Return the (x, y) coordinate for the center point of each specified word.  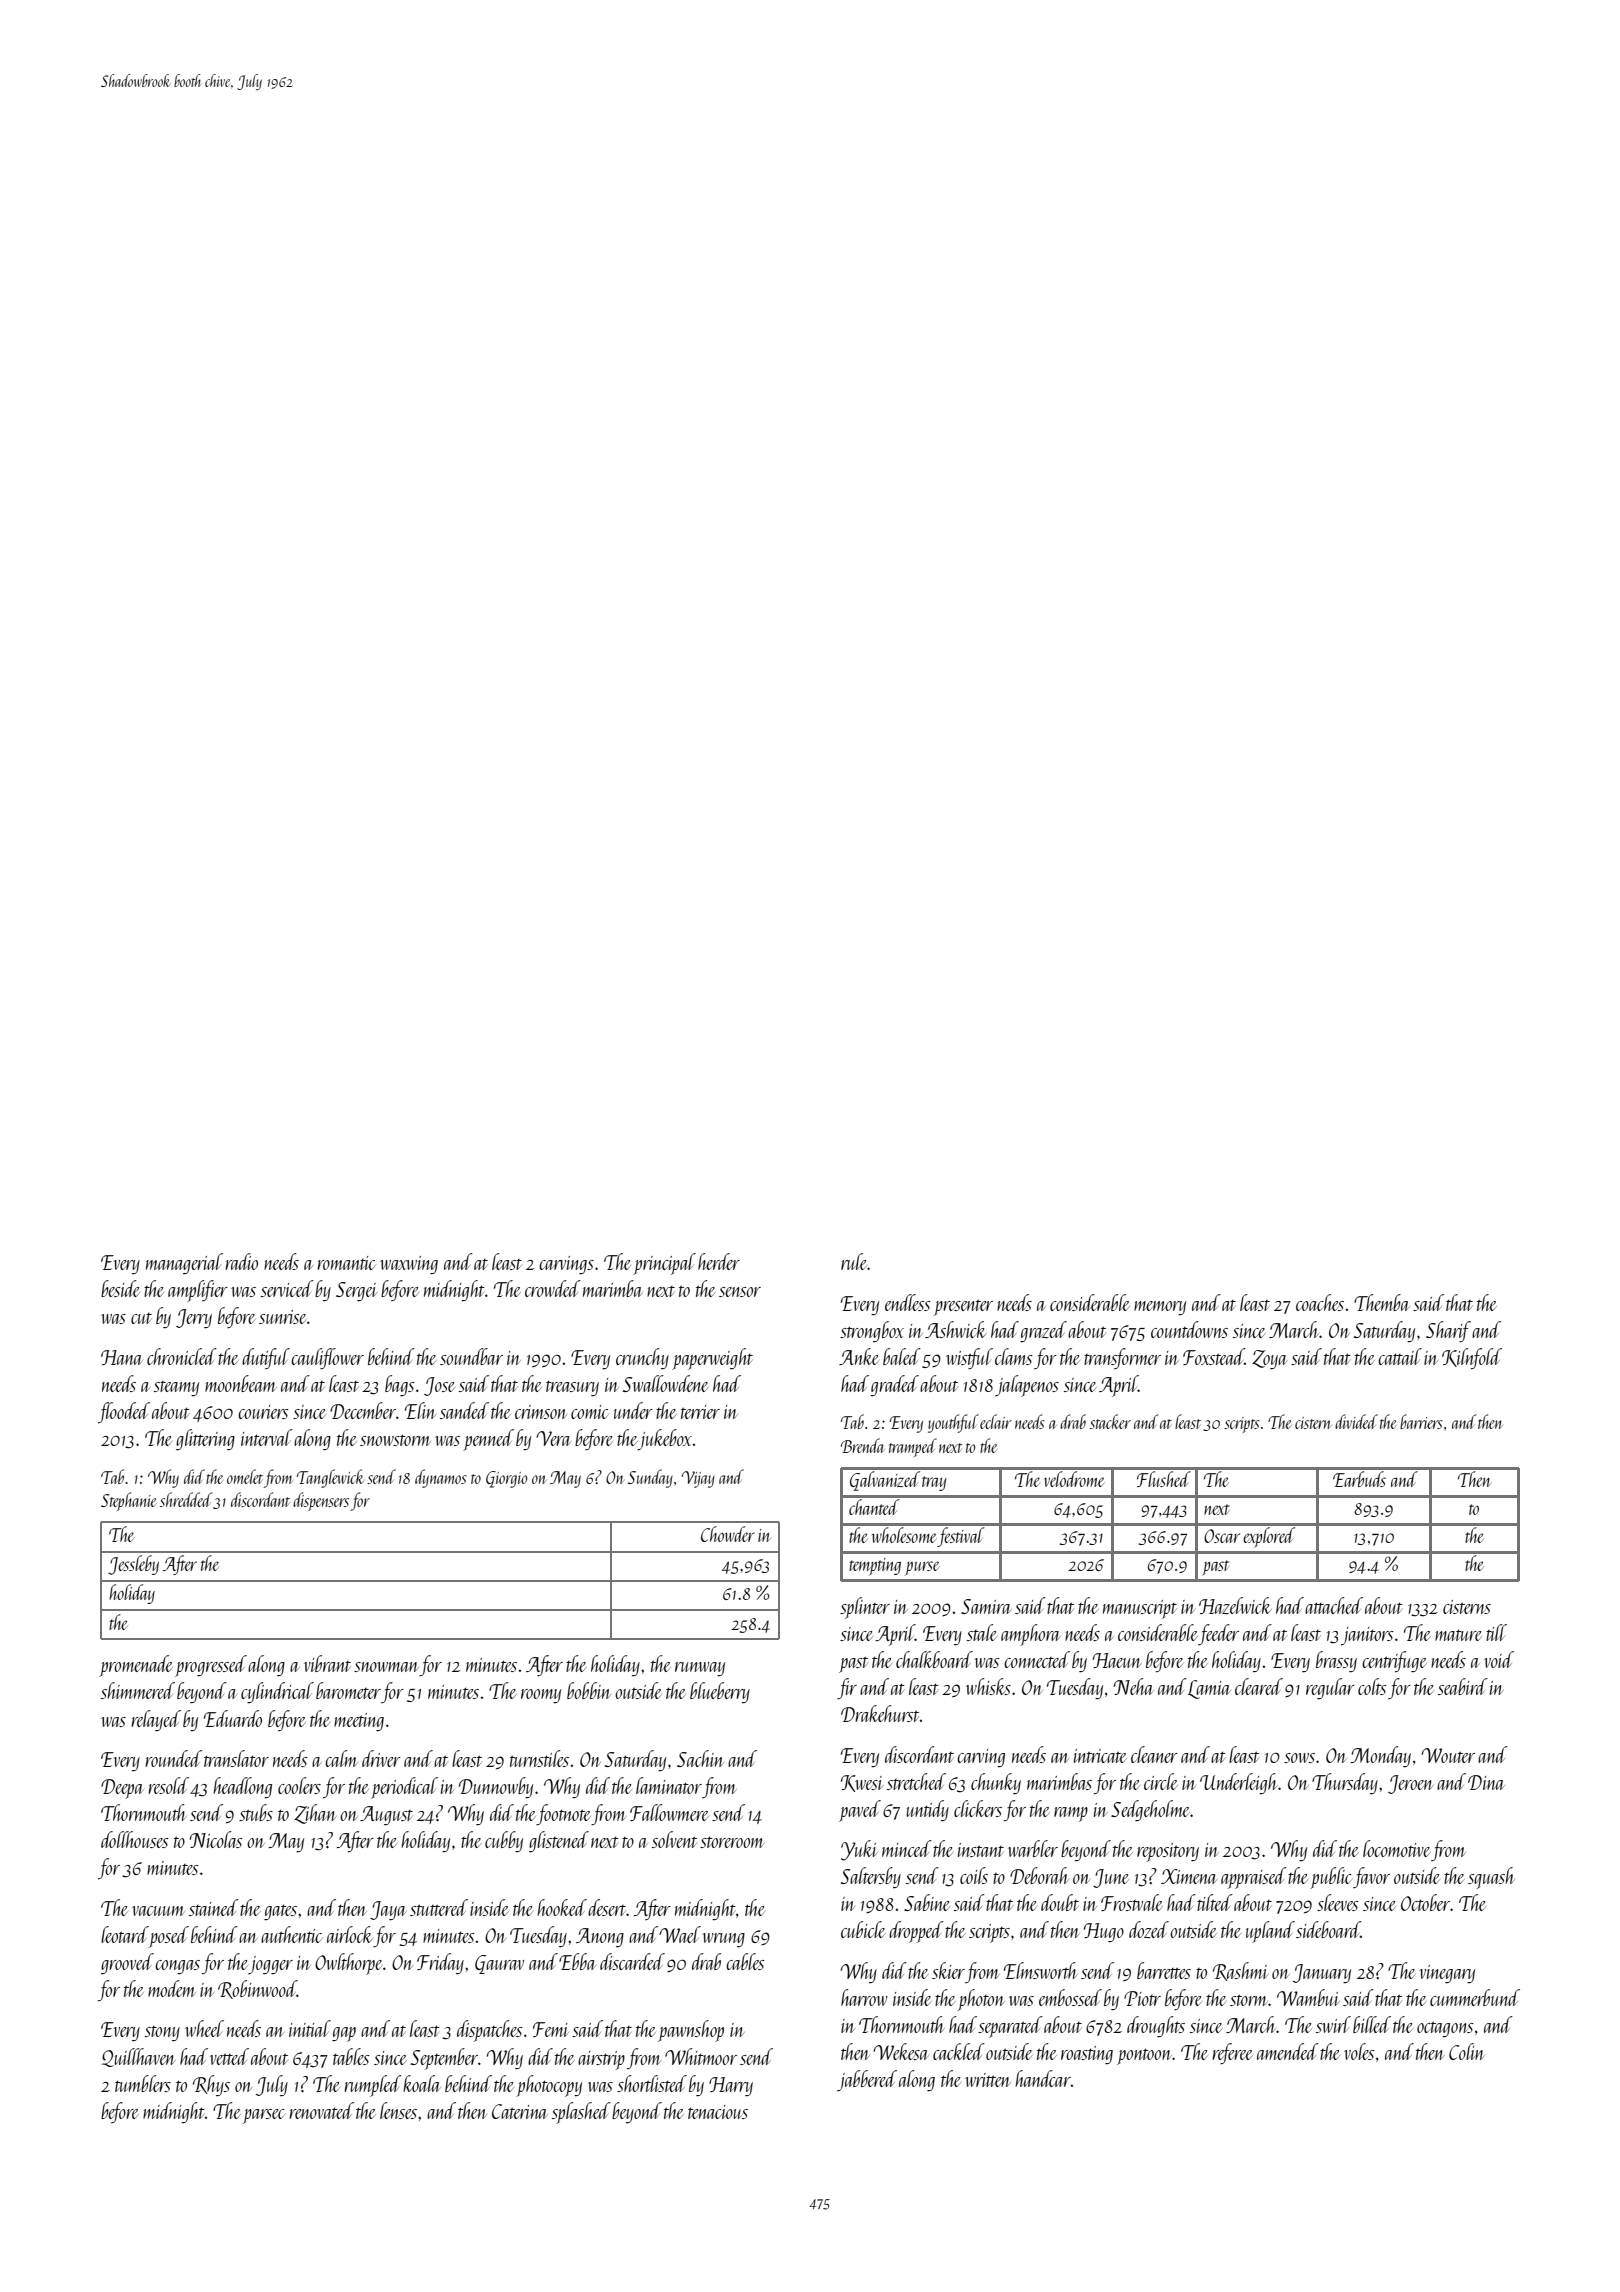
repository (1168, 1852)
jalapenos (1027, 1386)
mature (1458, 1635)
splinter (865, 1608)
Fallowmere (669, 1812)
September (444, 2059)
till (1496, 1632)
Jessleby (133, 1565)
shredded (186, 1499)
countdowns (1189, 1329)
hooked (562, 1907)
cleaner (1154, 1754)
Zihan (315, 1814)
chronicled (182, 1356)
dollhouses (134, 1839)
